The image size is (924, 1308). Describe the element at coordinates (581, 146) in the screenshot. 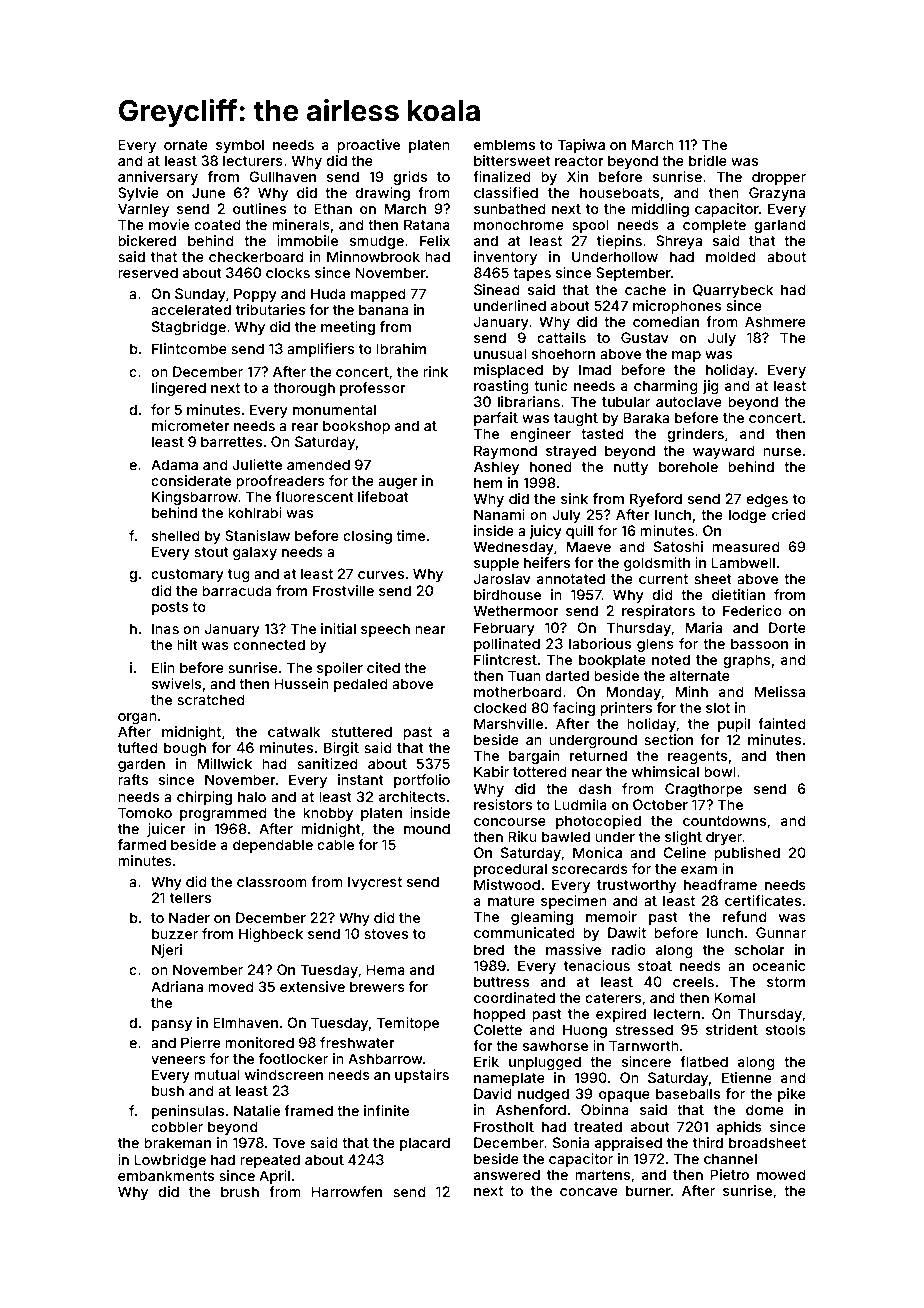

I see `Tapiwa` at that location.
